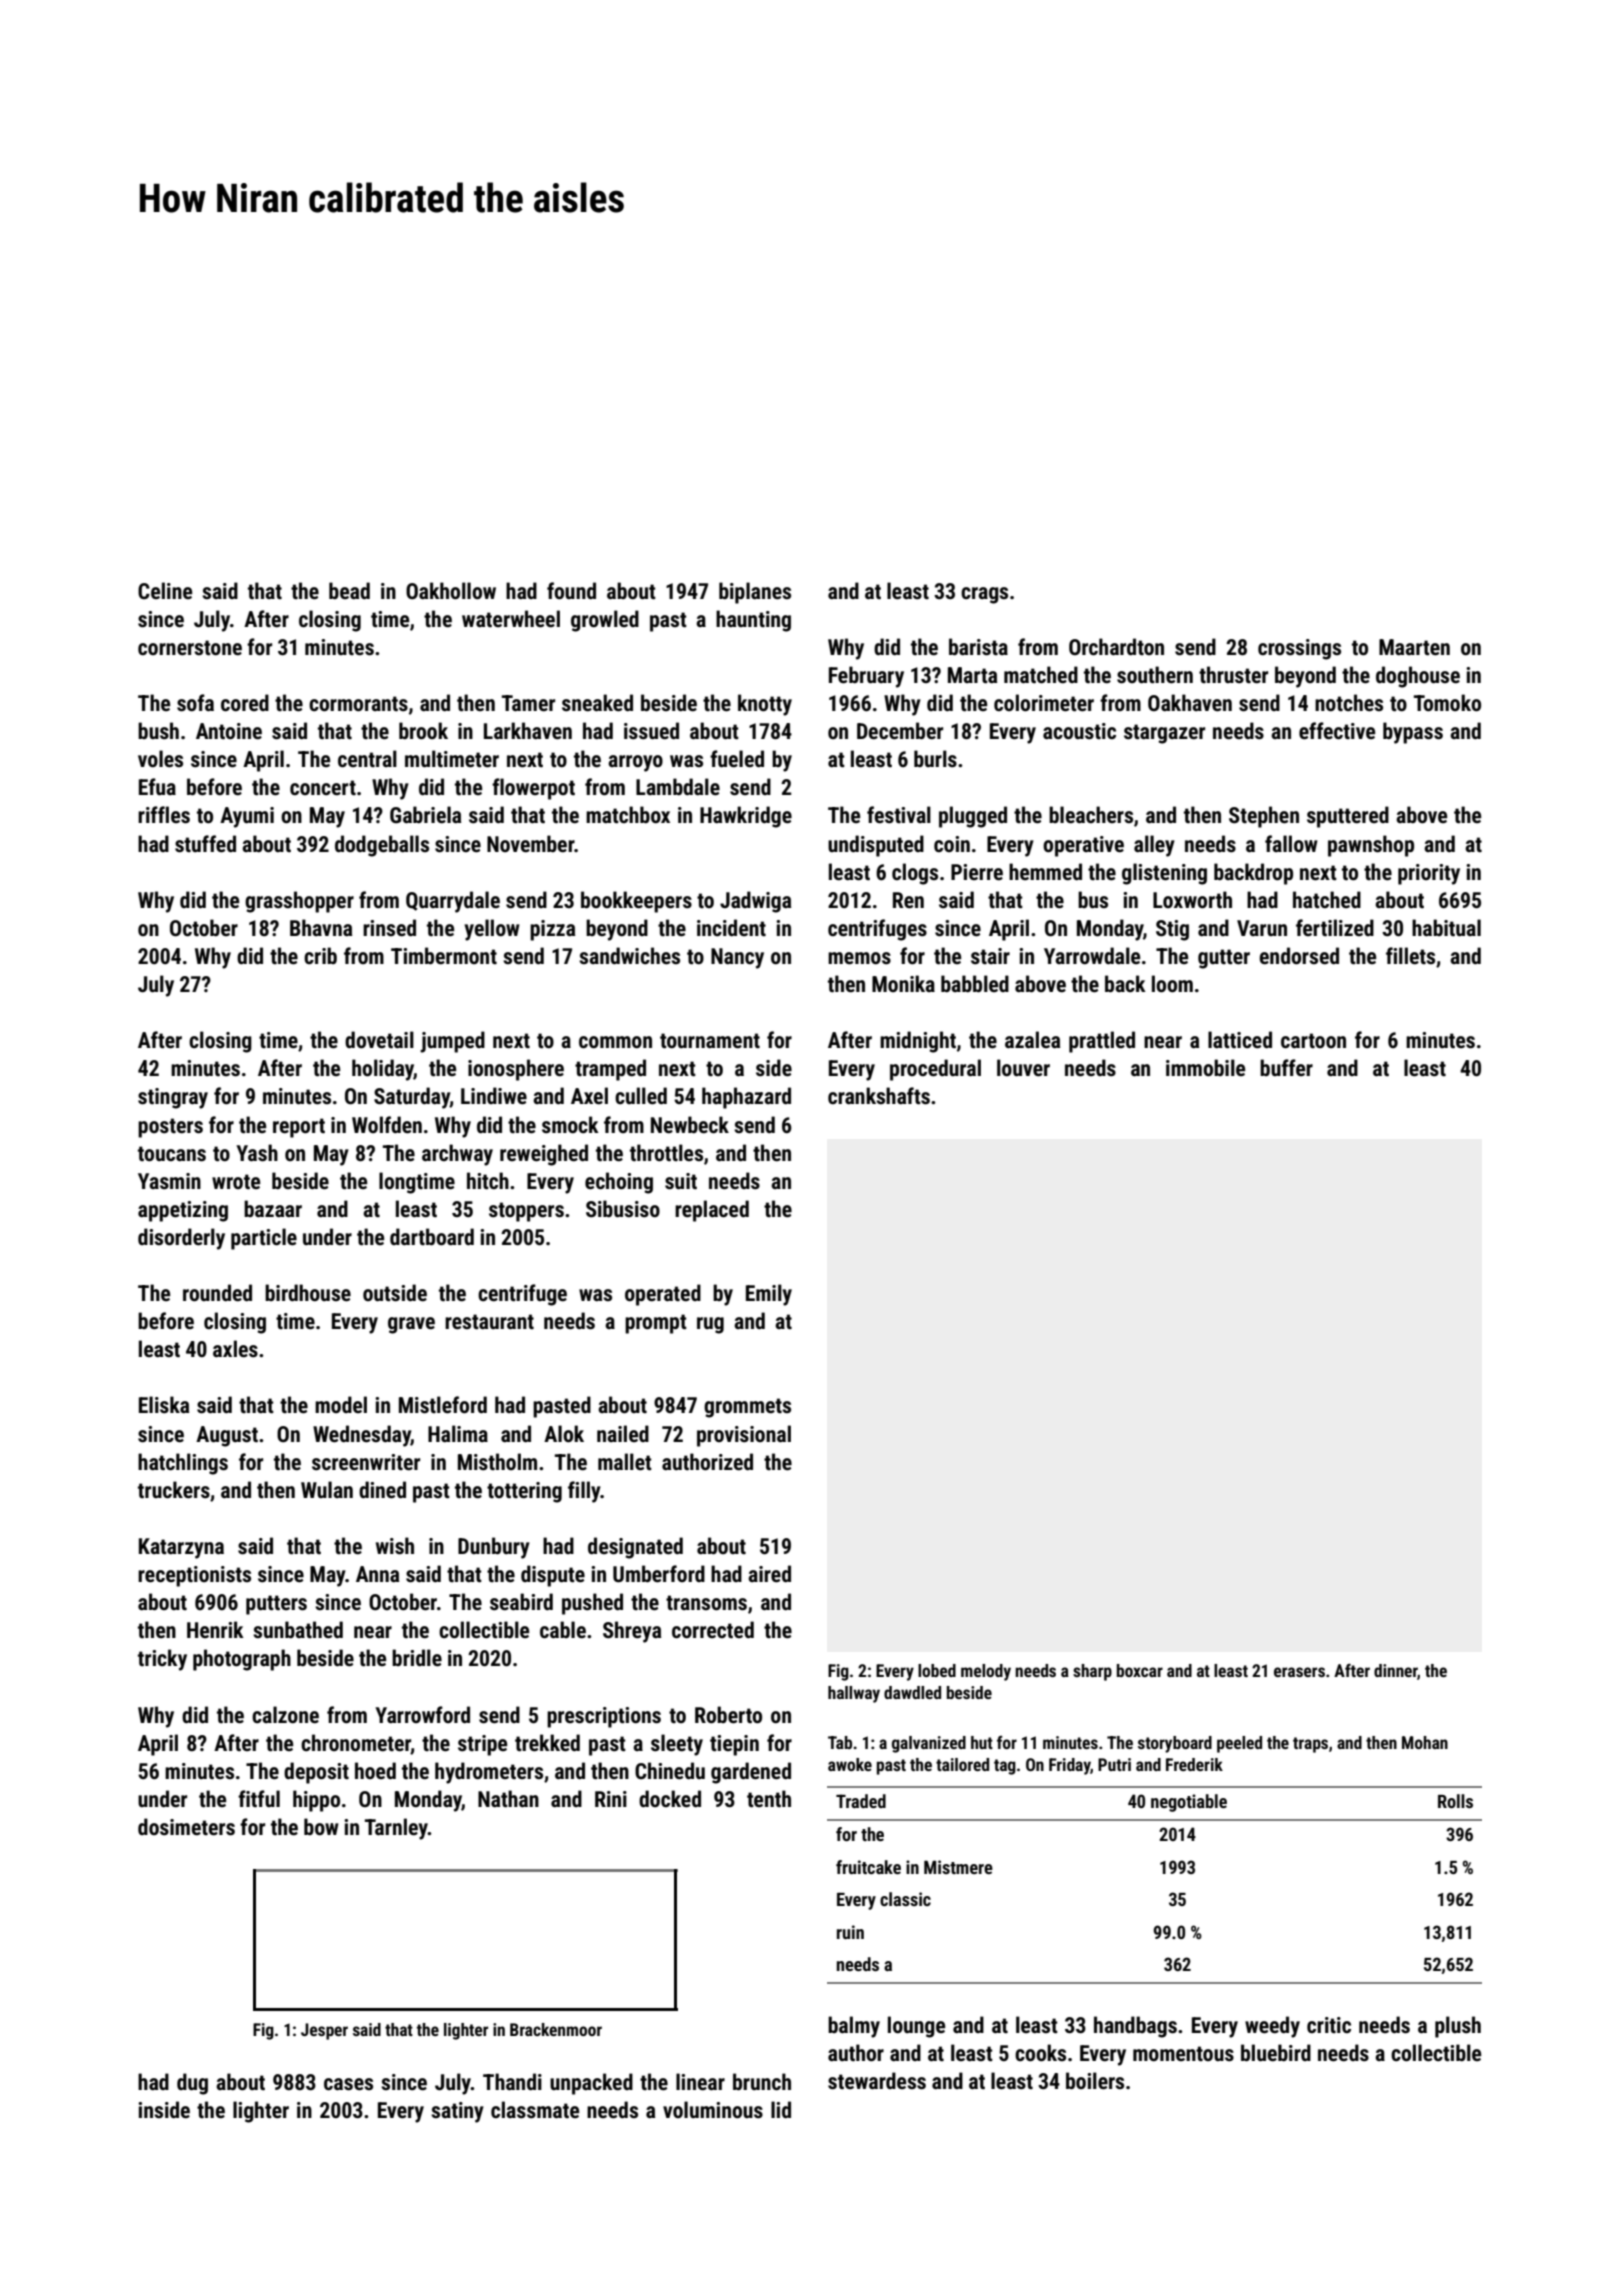 This screenshot has width=1620, height=2292. I want to click on Tarnley, so click(396, 1829).
